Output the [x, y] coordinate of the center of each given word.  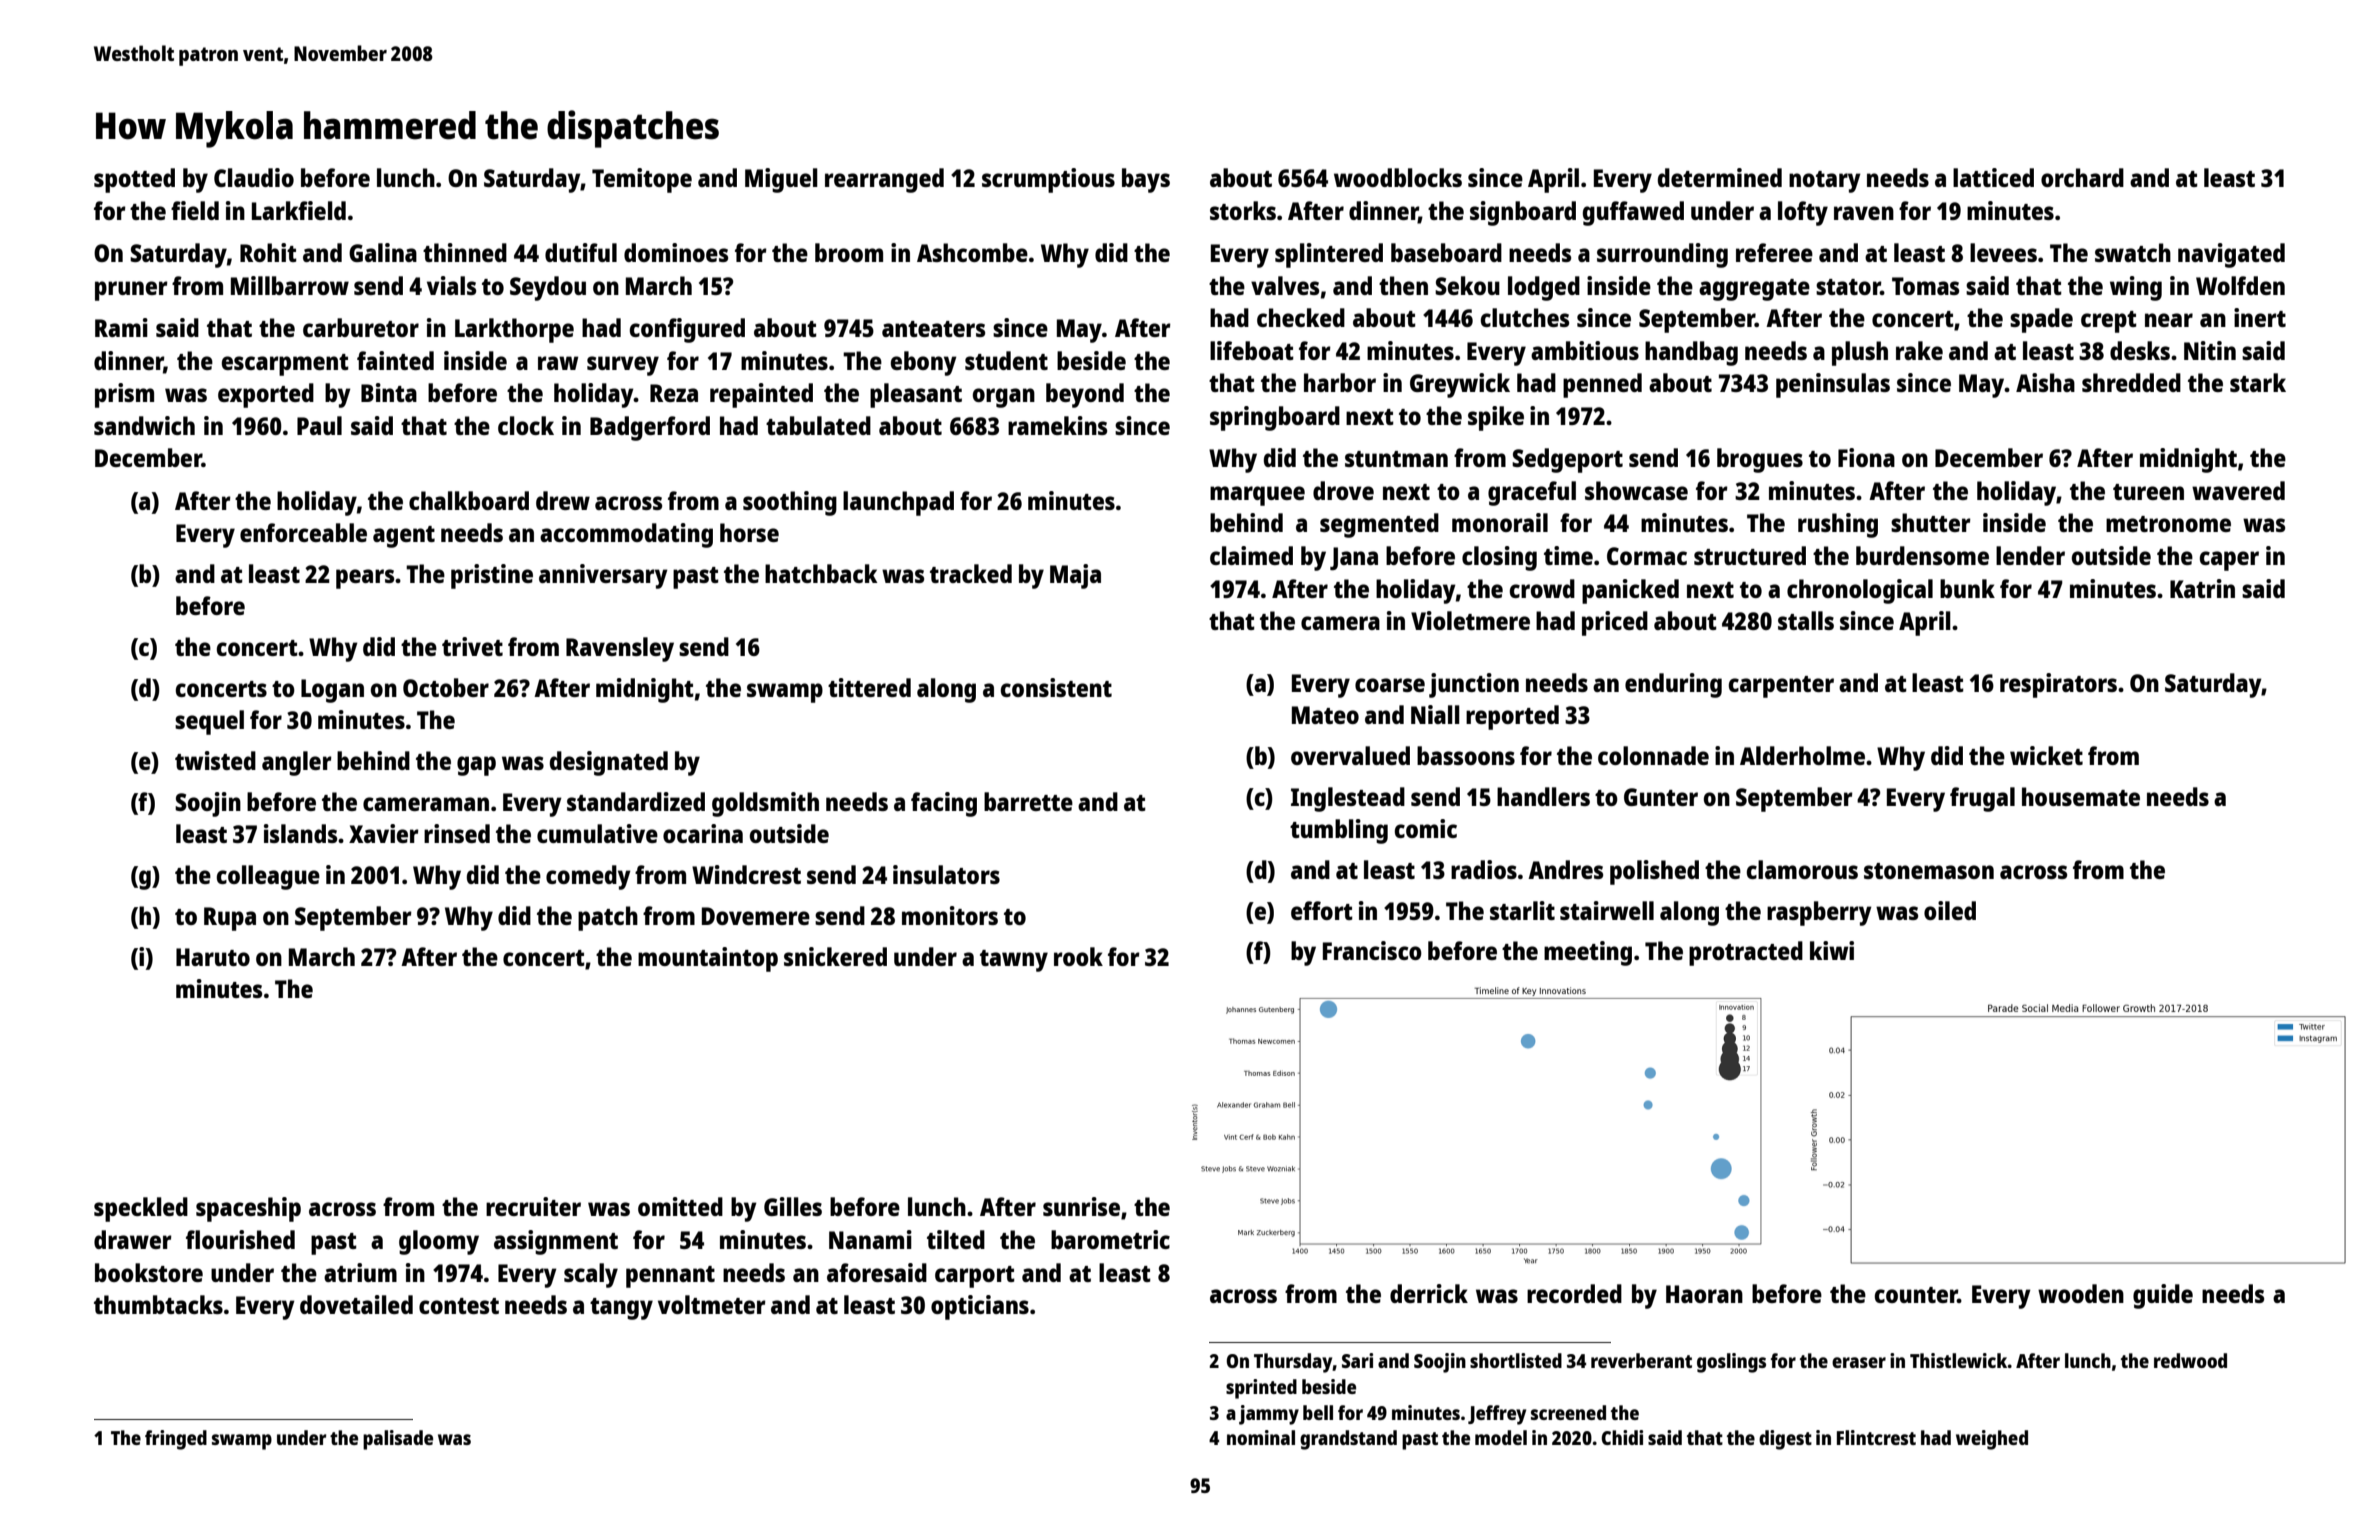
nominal [1261, 1437]
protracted [1746, 953]
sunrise [1081, 1206]
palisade [398, 1440]
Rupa [230, 919]
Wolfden [2240, 285]
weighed [1992, 1440]
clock [526, 425]
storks [1243, 210]
